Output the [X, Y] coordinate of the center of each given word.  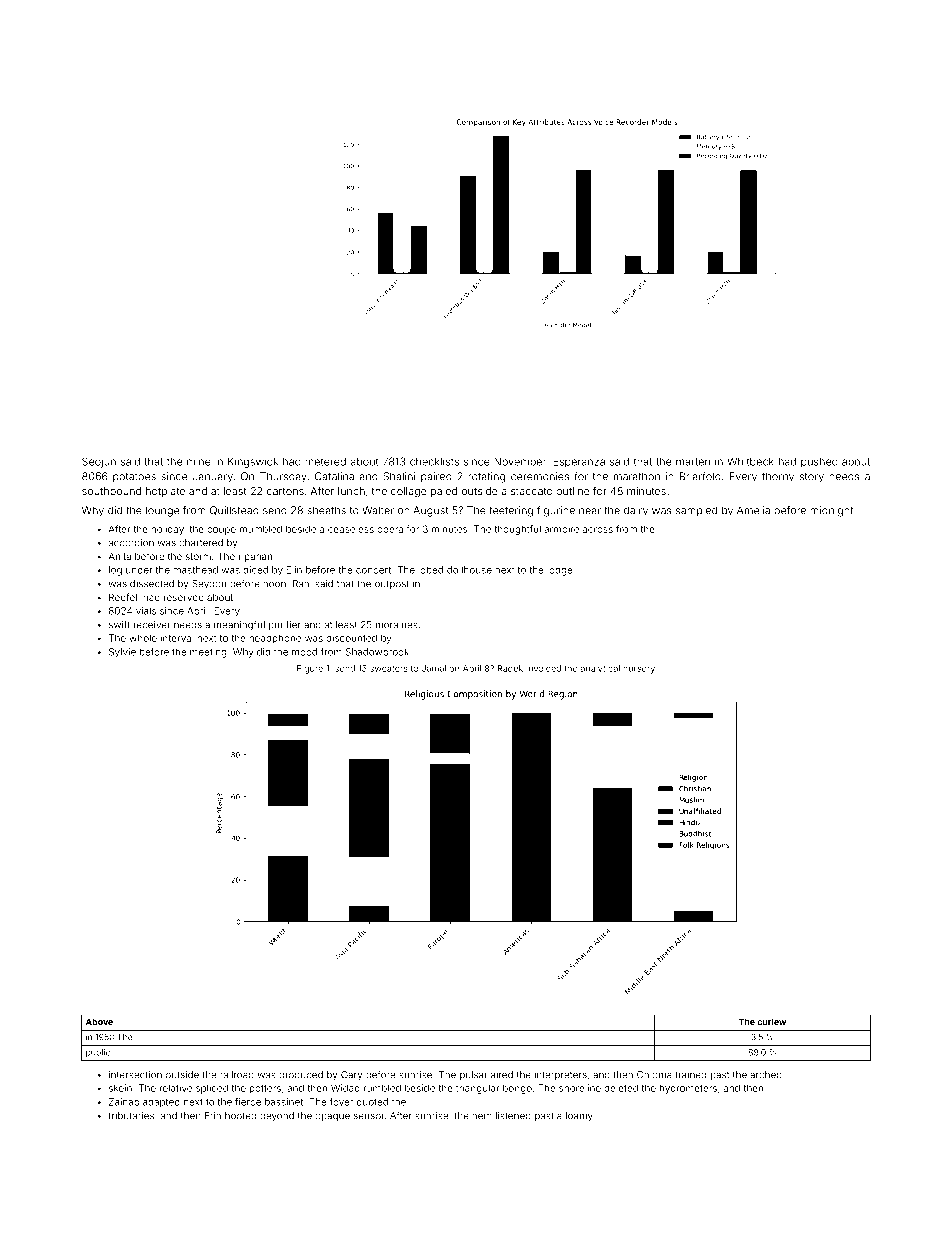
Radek [510, 668]
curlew [771, 1021]
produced [301, 1075]
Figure [310, 669]
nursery [639, 670]
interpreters [561, 1075]
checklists [434, 461]
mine [199, 462]
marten [693, 462]
